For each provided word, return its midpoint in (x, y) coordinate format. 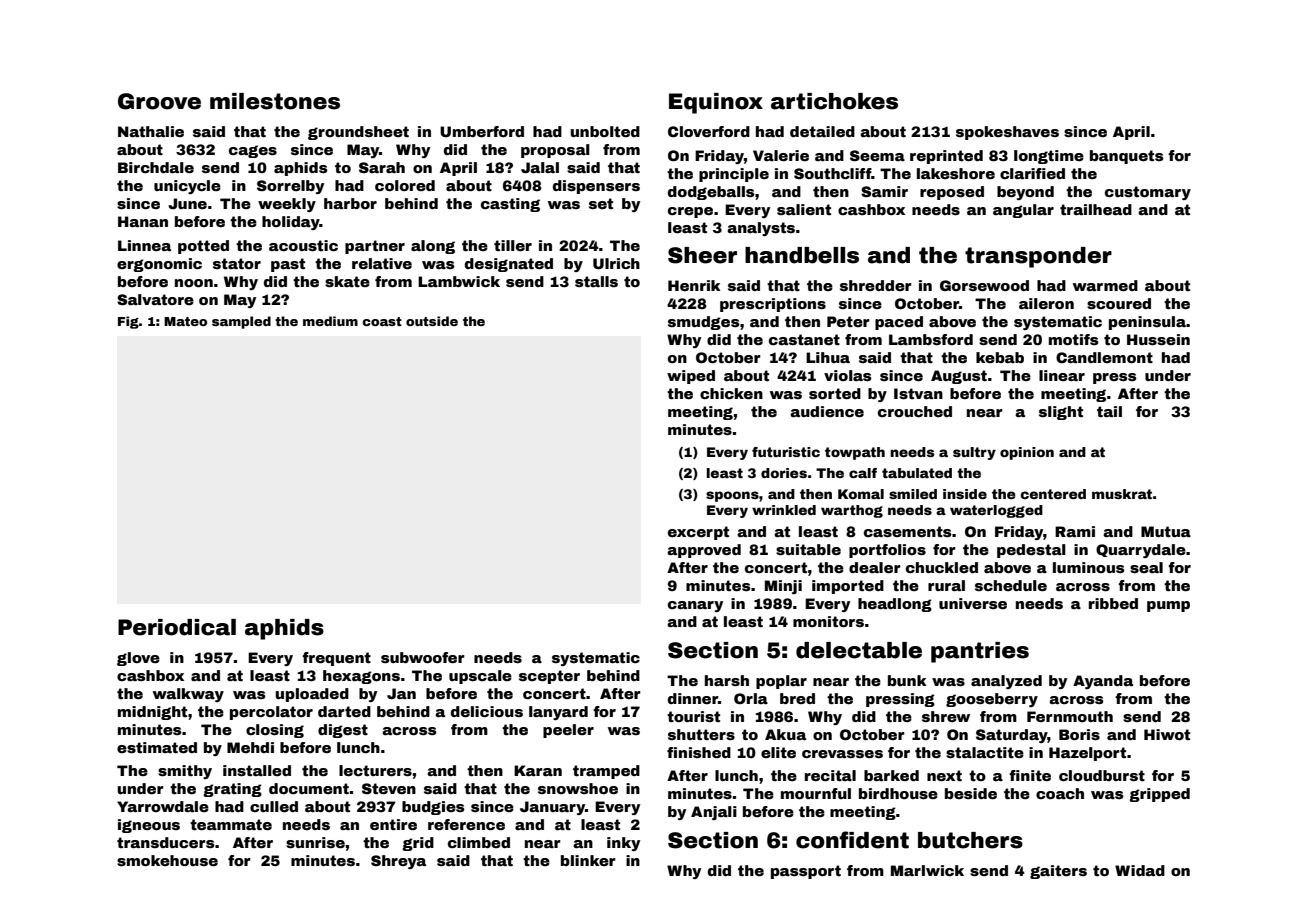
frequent (336, 659)
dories (784, 473)
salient (804, 209)
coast (382, 321)
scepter (549, 677)
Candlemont (1104, 357)
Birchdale (156, 167)
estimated (157, 747)
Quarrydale (1141, 551)
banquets (1127, 157)
